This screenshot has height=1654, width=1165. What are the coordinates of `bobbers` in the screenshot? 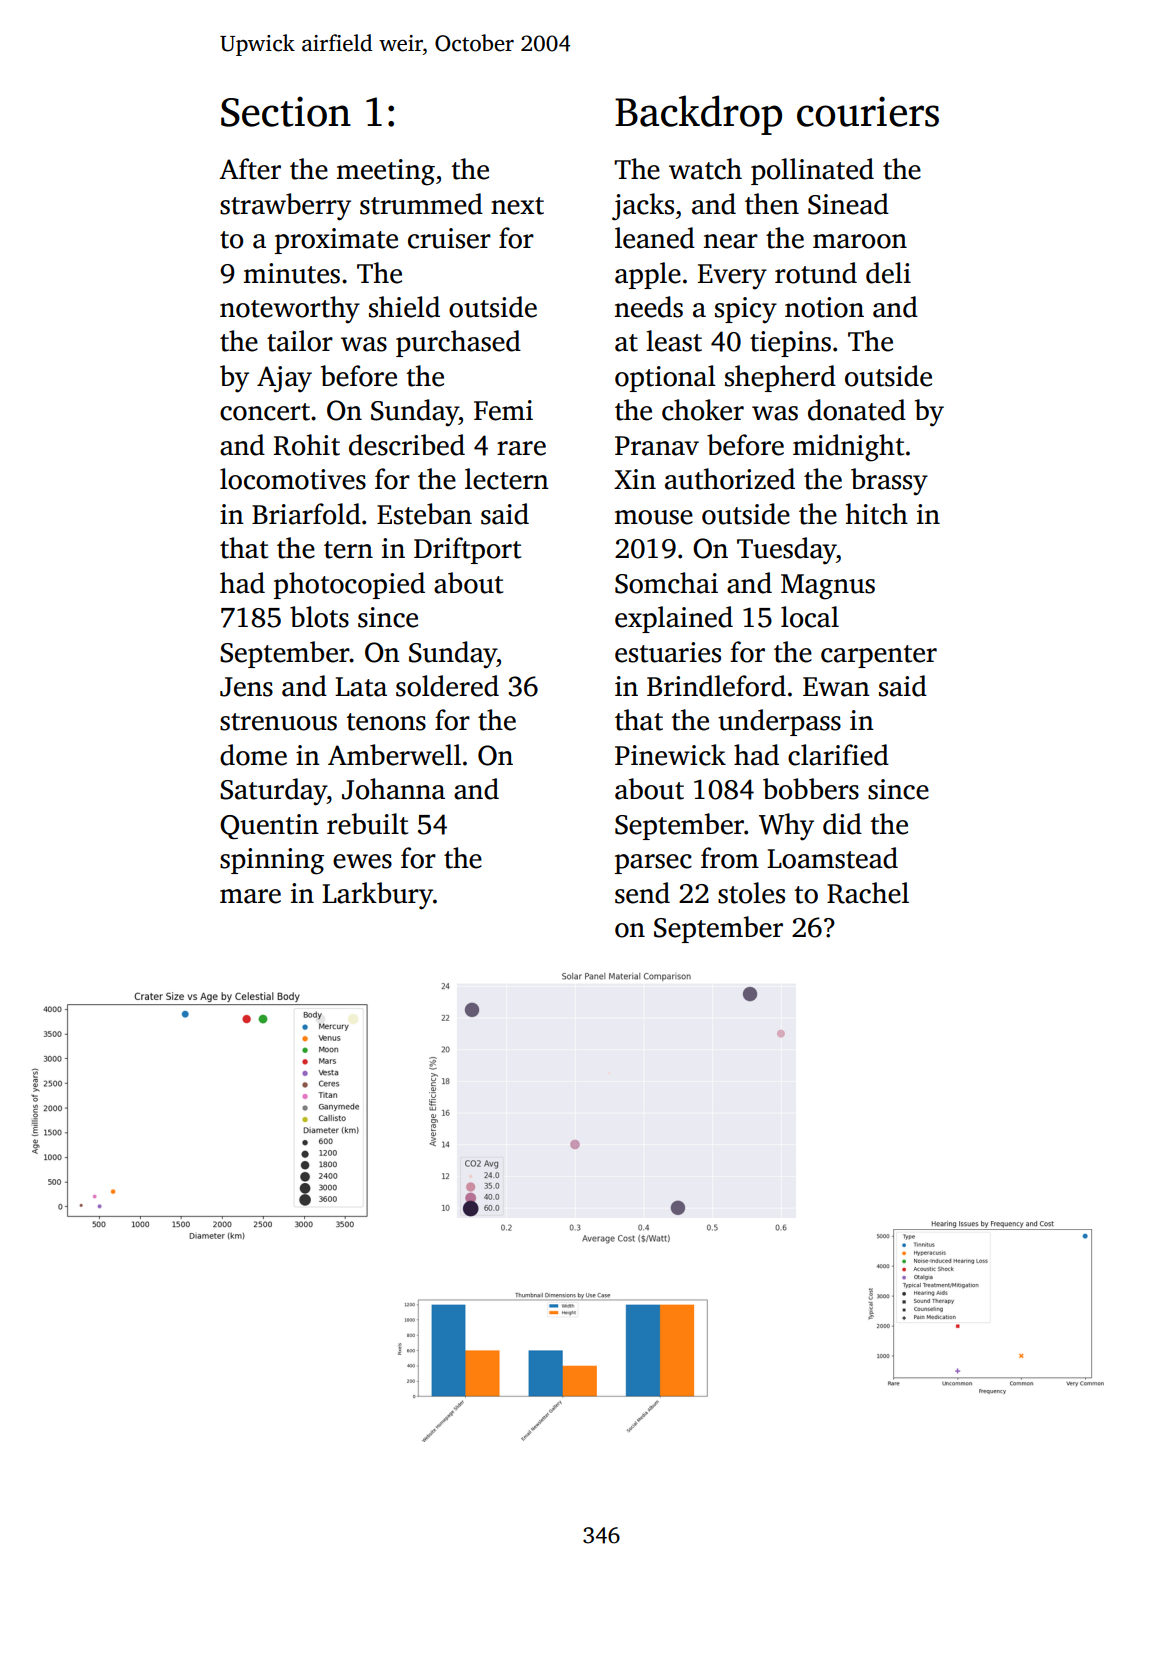 It's located at (811, 789).
